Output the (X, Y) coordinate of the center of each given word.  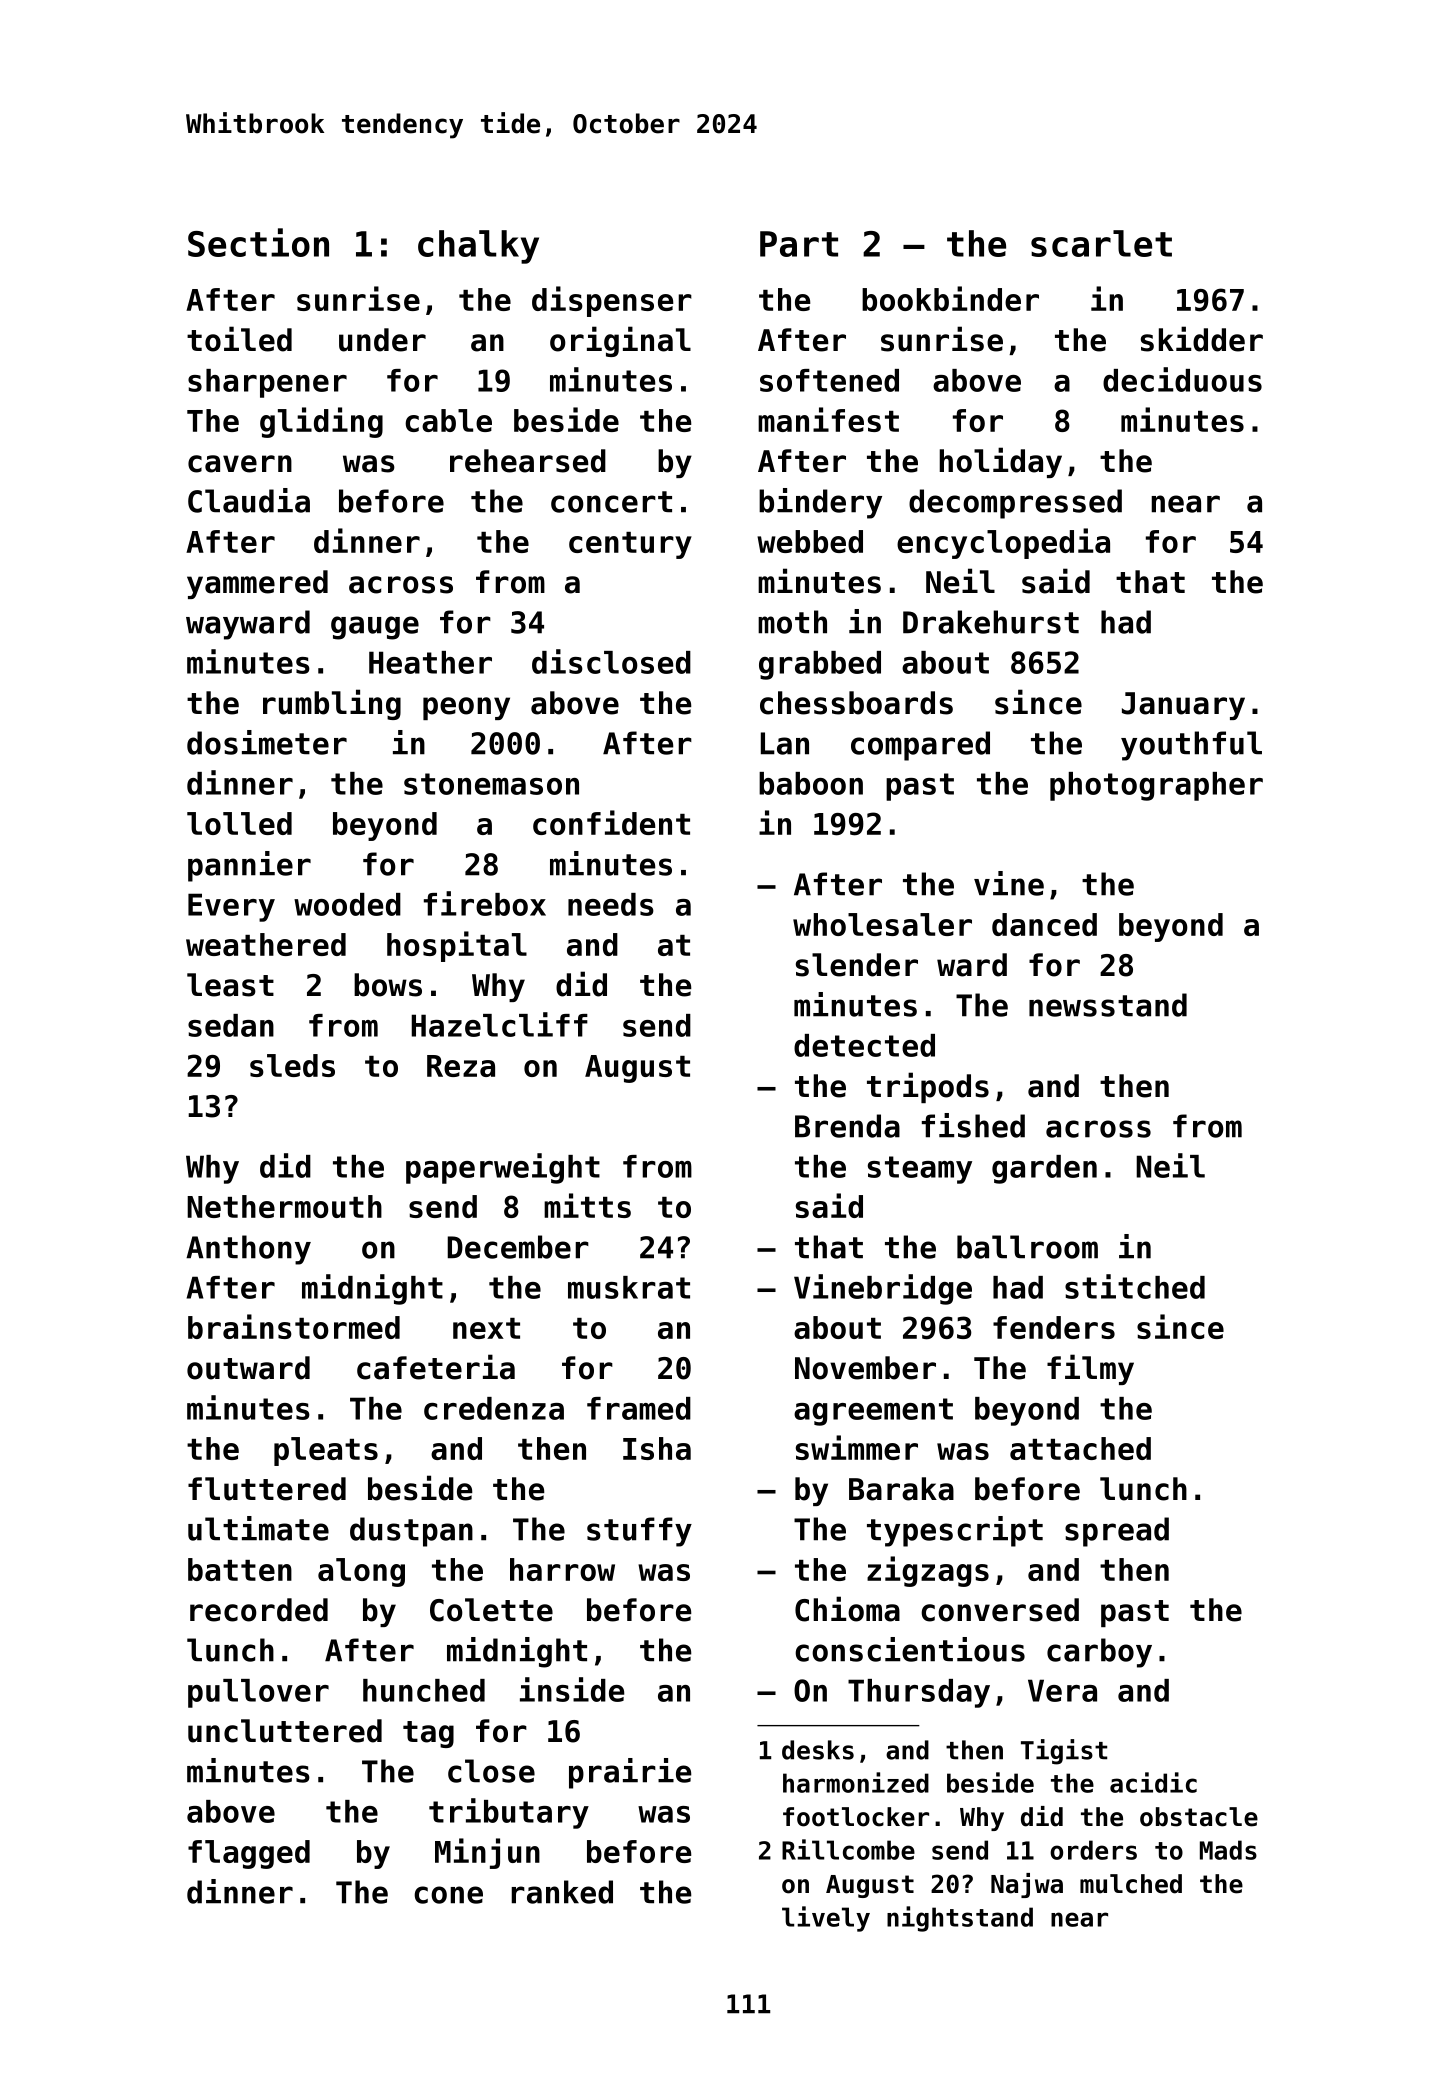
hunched (424, 1690)
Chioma (847, 1609)
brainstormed (294, 1326)
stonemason (491, 784)
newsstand (1108, 1005)
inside (572, 1689)
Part (799, 244)
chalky (478, 247)
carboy (1099, 1653)
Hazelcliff (499, 1024)
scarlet (1101, 243)
